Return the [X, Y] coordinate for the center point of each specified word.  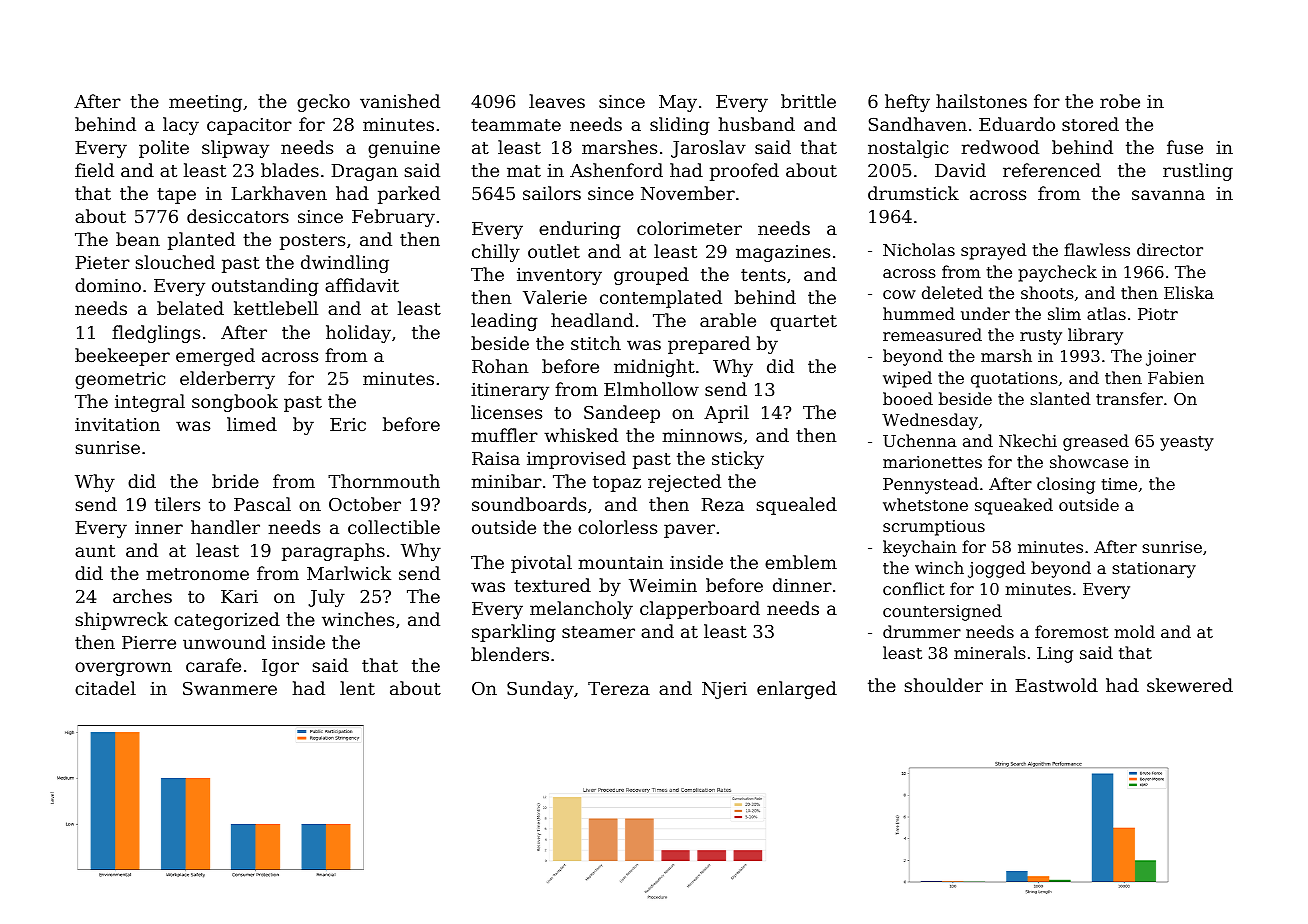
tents [763, 275]
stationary [1154, 570]
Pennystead [931, 485]
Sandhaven [918, 124]
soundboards [529, 504]
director [1170, 249]
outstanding [265, 287]
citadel [105, 688]
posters [312, 242]
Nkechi [1028, 440]
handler [225, 527]
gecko [323, 103]
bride [235, 481]
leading [504, 322]
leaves [557, 101]
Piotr [1158, 314]
